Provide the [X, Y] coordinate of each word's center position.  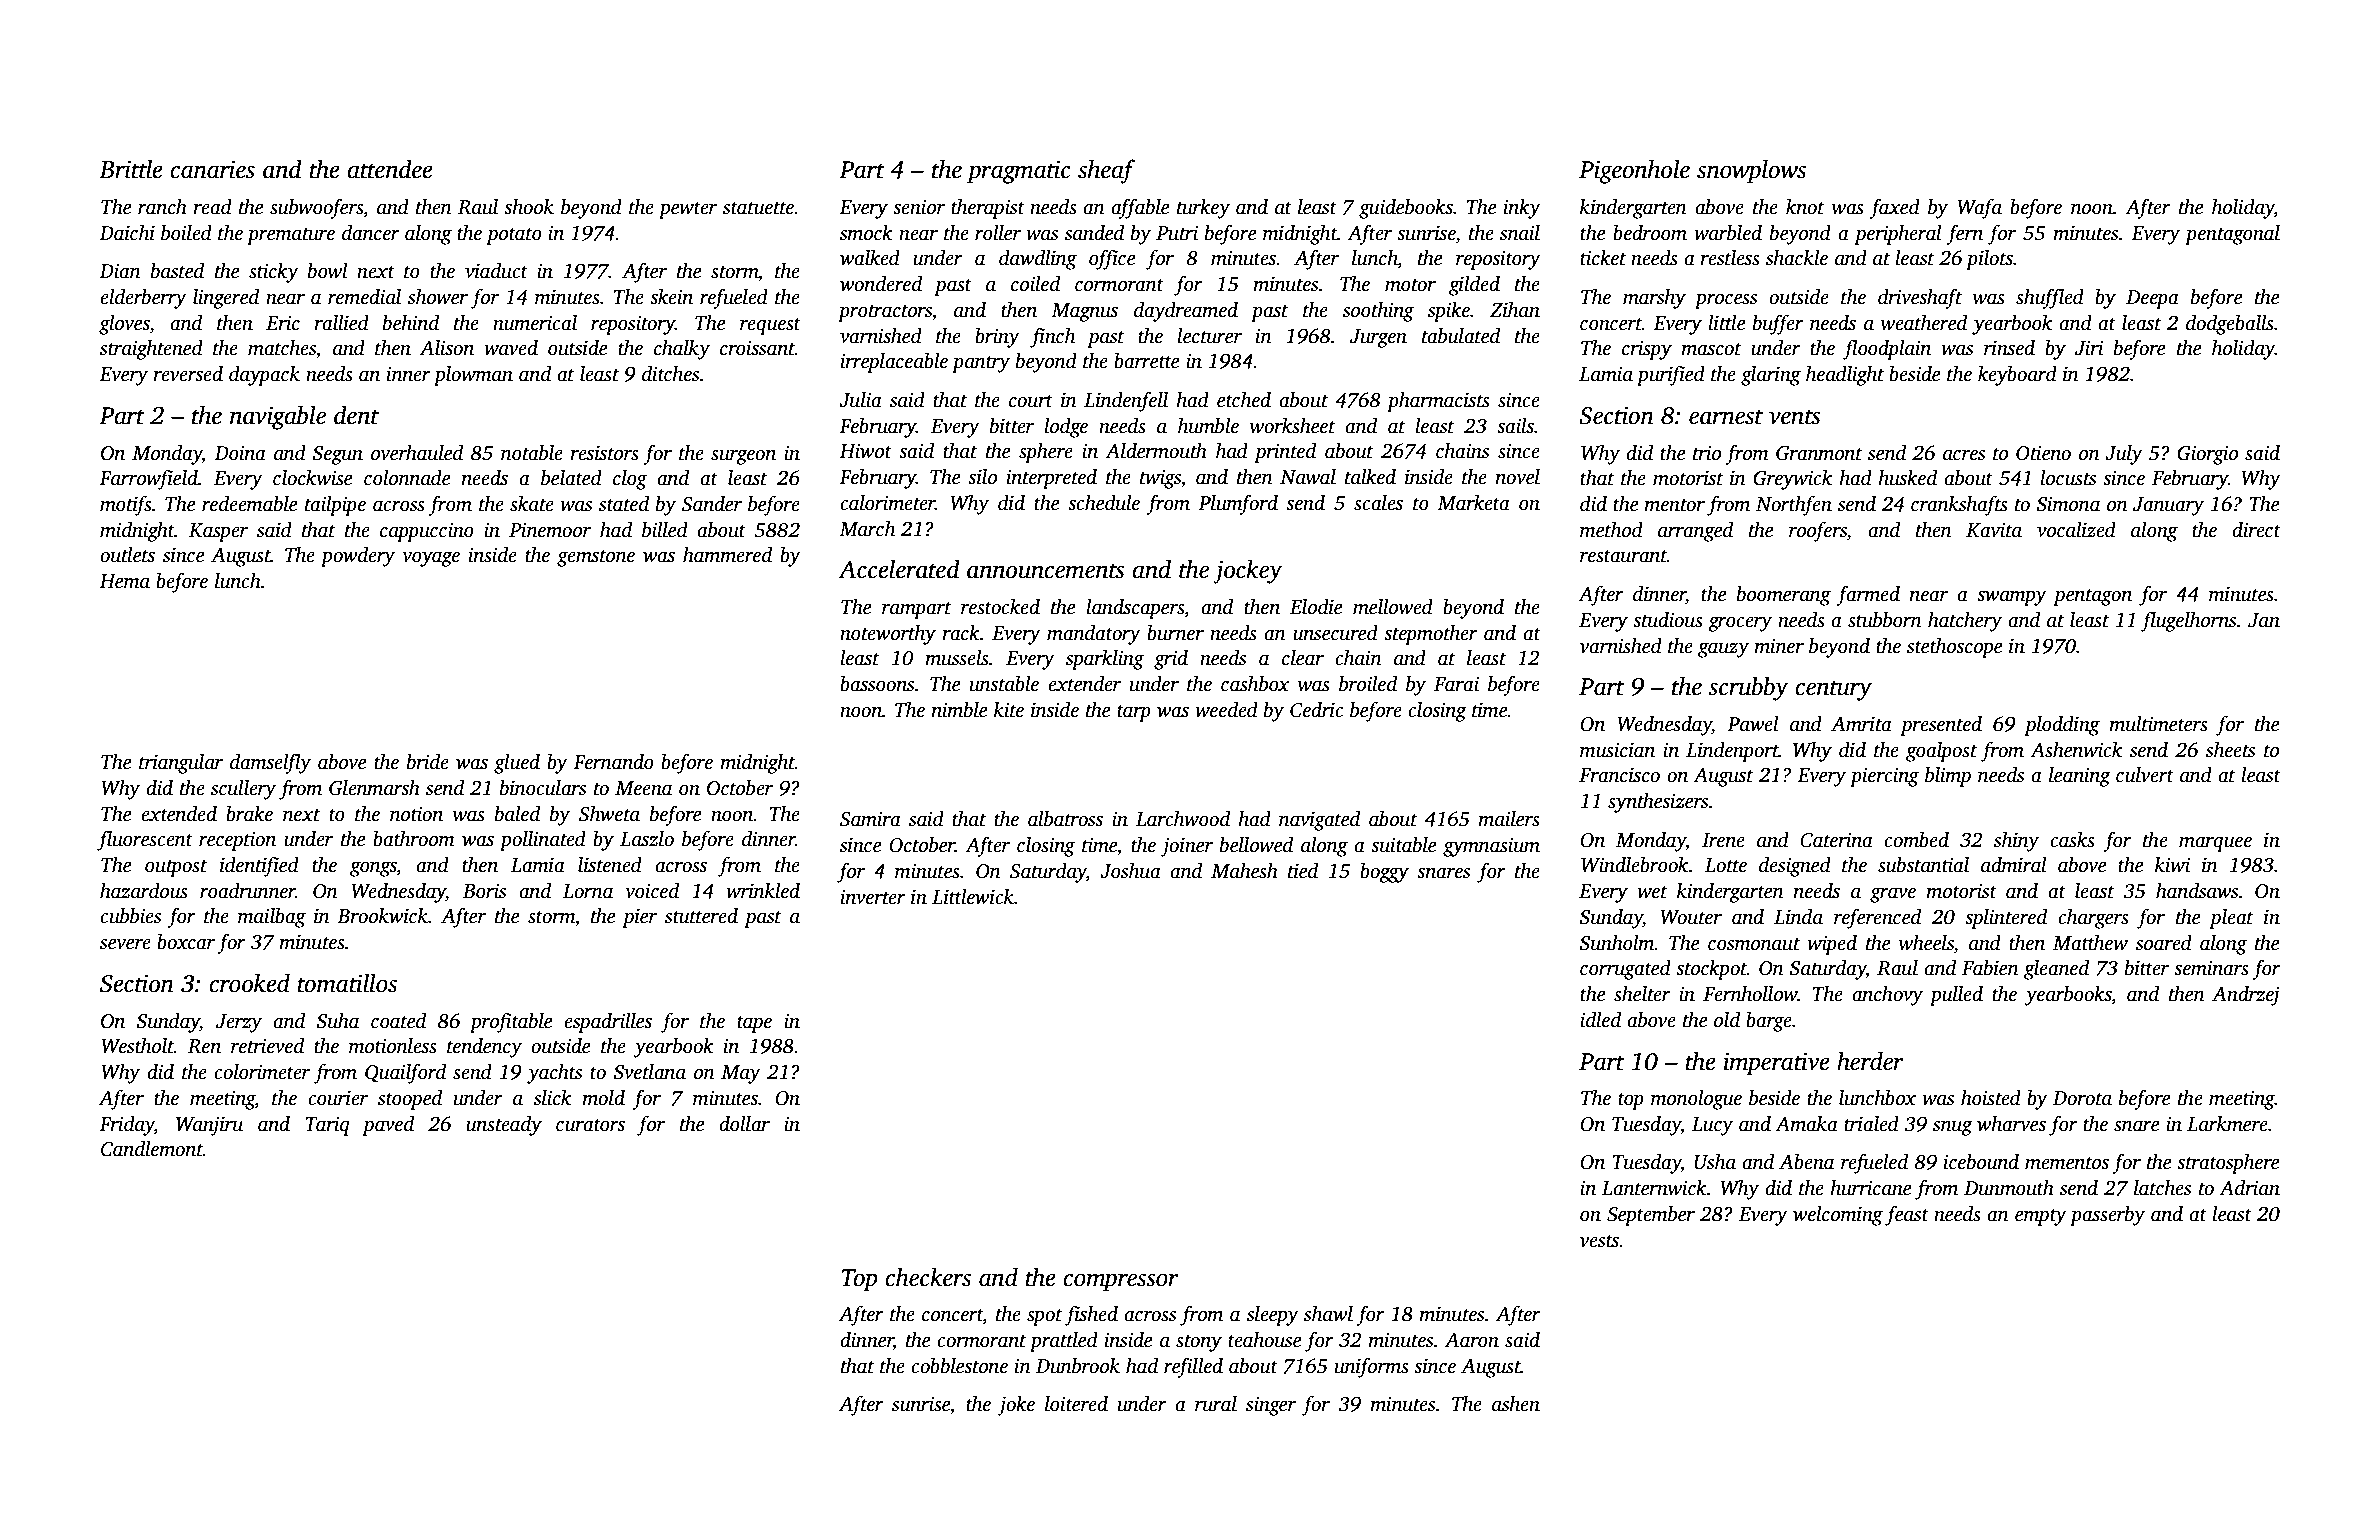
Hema [124, 581]
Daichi [127, 233]
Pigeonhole [1634, 171]
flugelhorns [2188, 621]
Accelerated [899, 569]
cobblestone [959, 1366]
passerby [2107, 1216]
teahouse [1264, 1340]
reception [237, 841]
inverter [873, 897]
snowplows [1751, 171]
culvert [2145, 775]
